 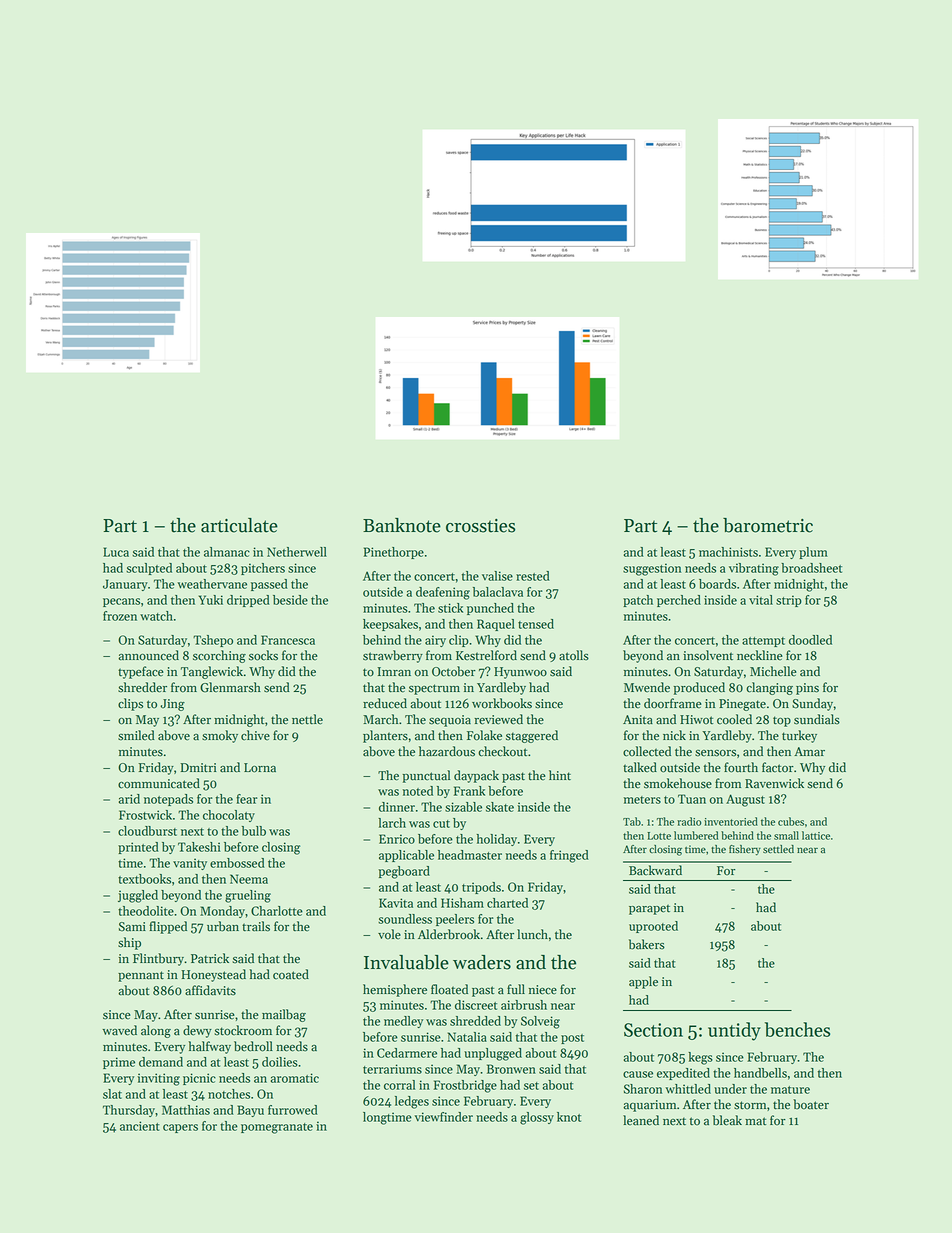 What do you see at coordinates (652, 569) in the screenshot?
I see `suggestion` at bounding box center [652, 569].
